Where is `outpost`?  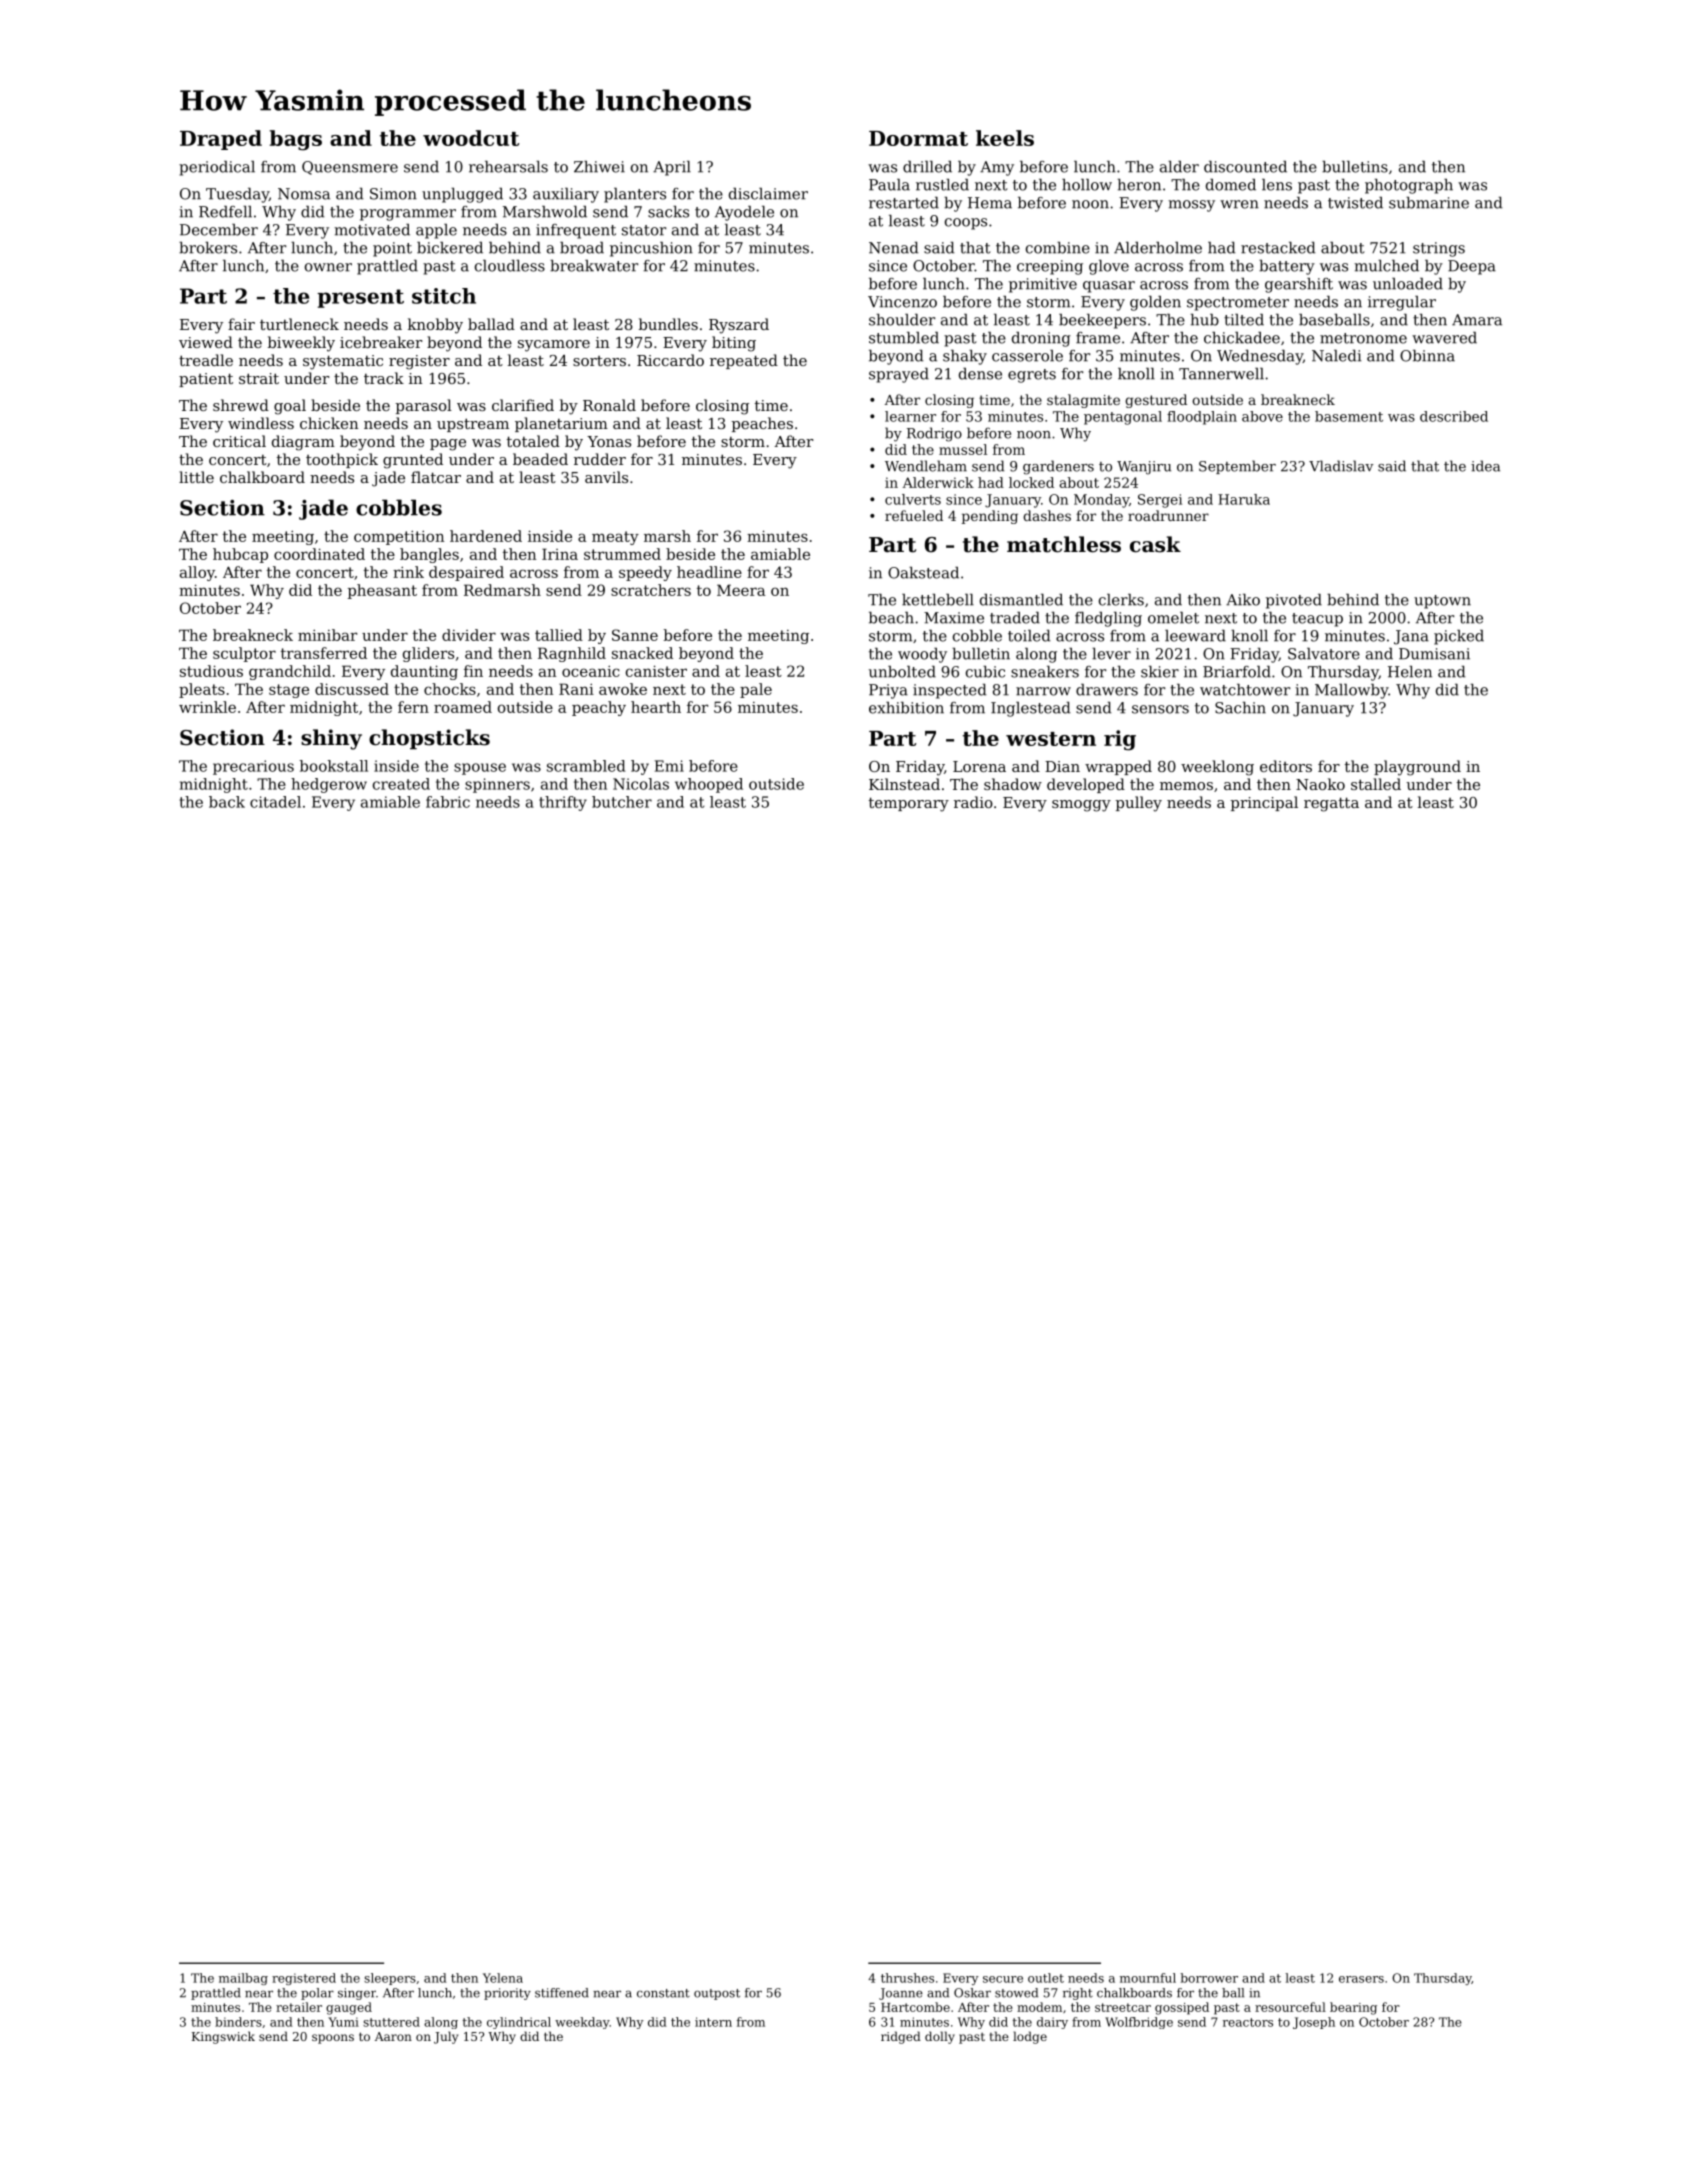 outpost is located at coordinates (717, 1994).
